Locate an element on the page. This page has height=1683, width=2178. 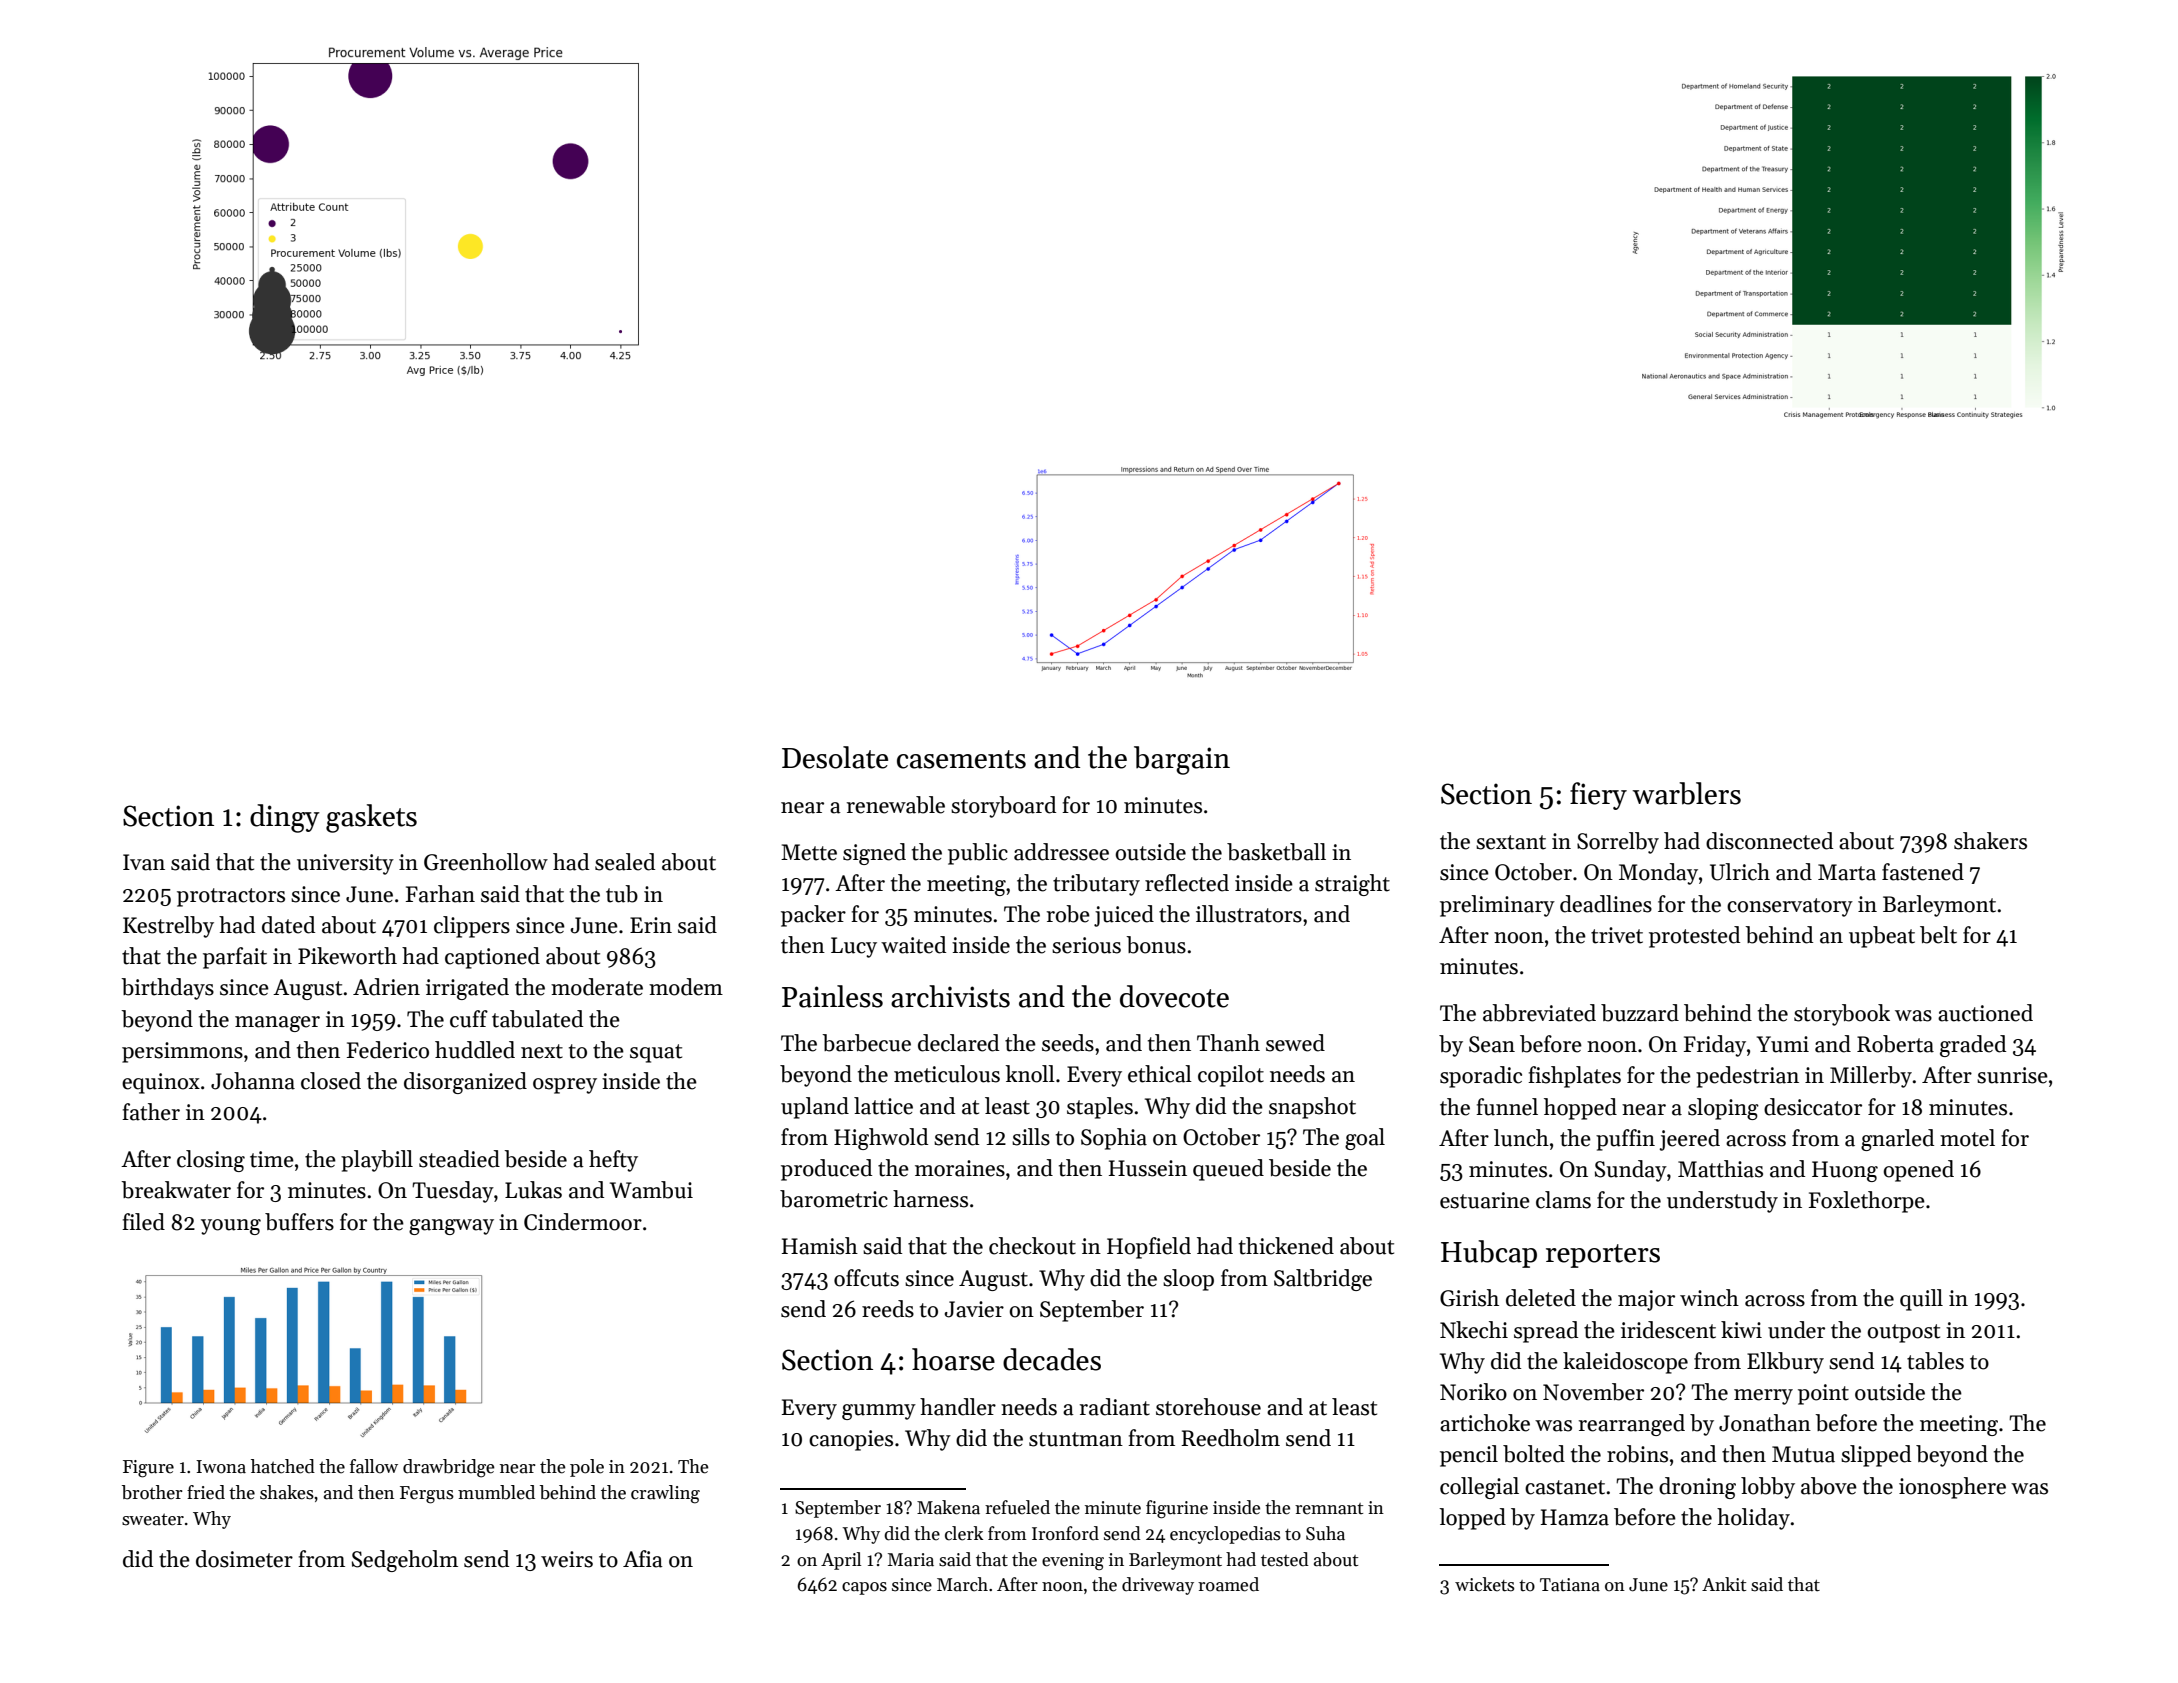
breakwater is located at coordinates (176, 1190).
